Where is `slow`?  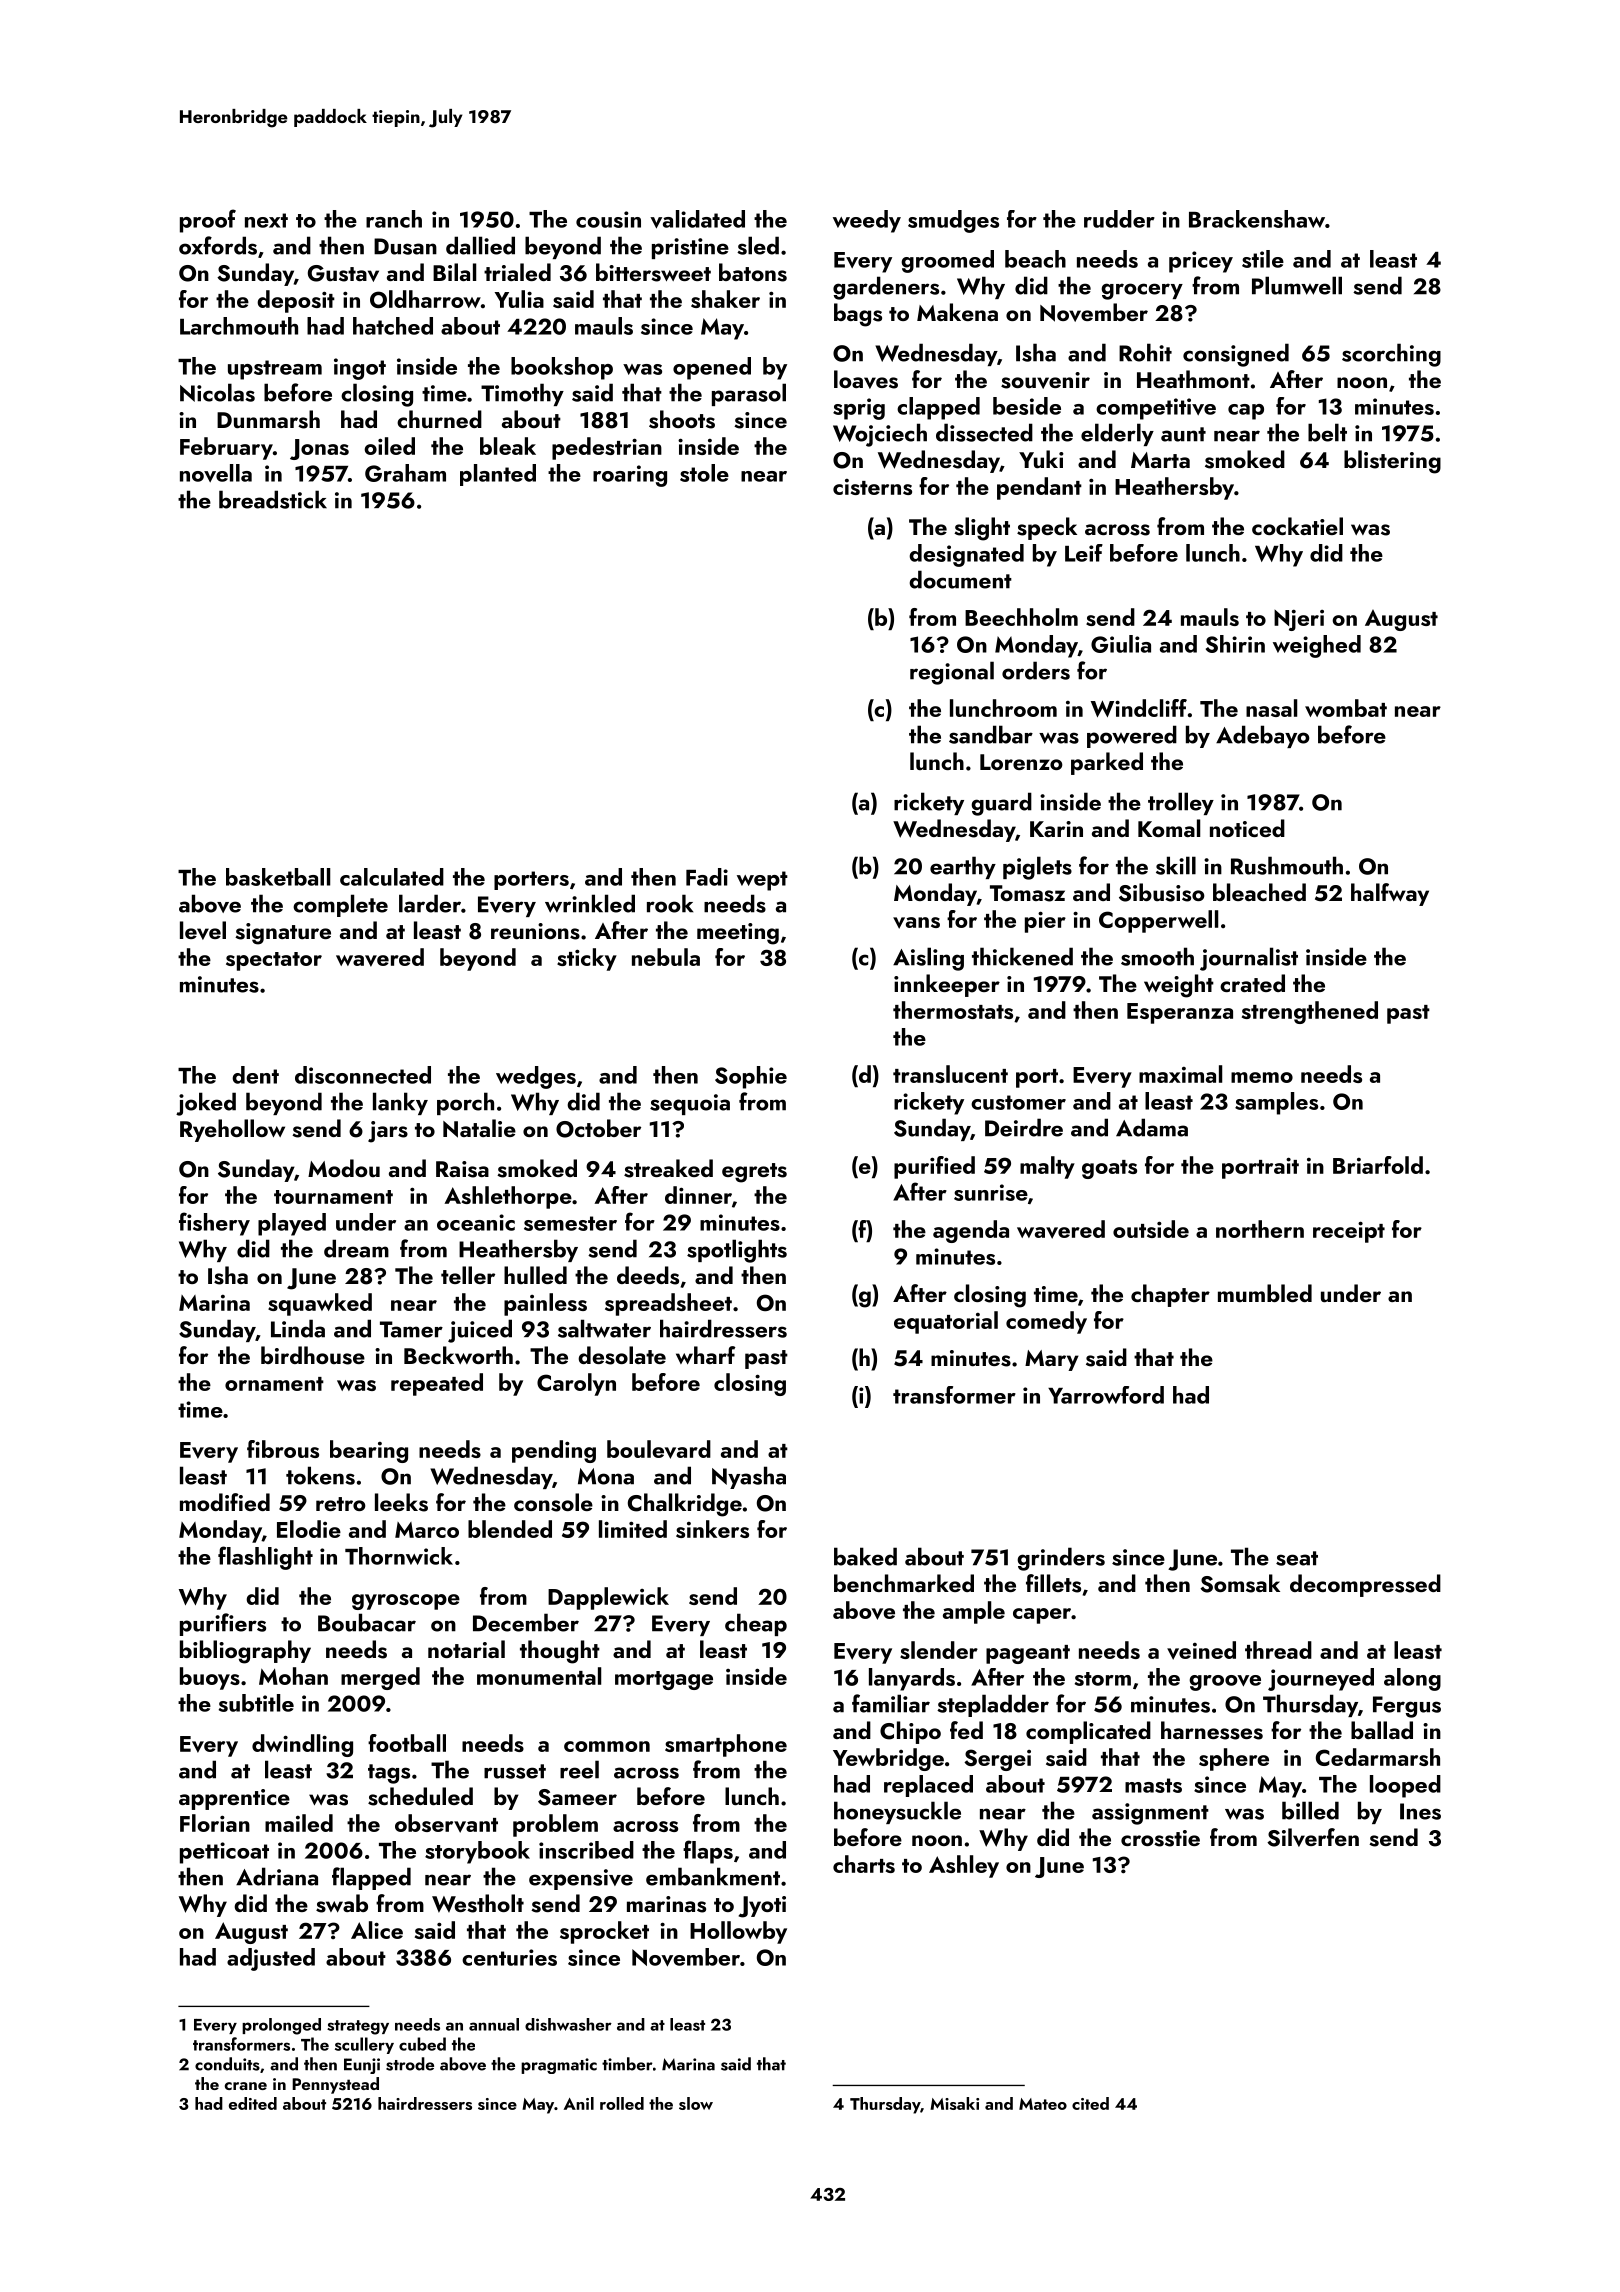
slow is located at coordinates (696, 2103).
